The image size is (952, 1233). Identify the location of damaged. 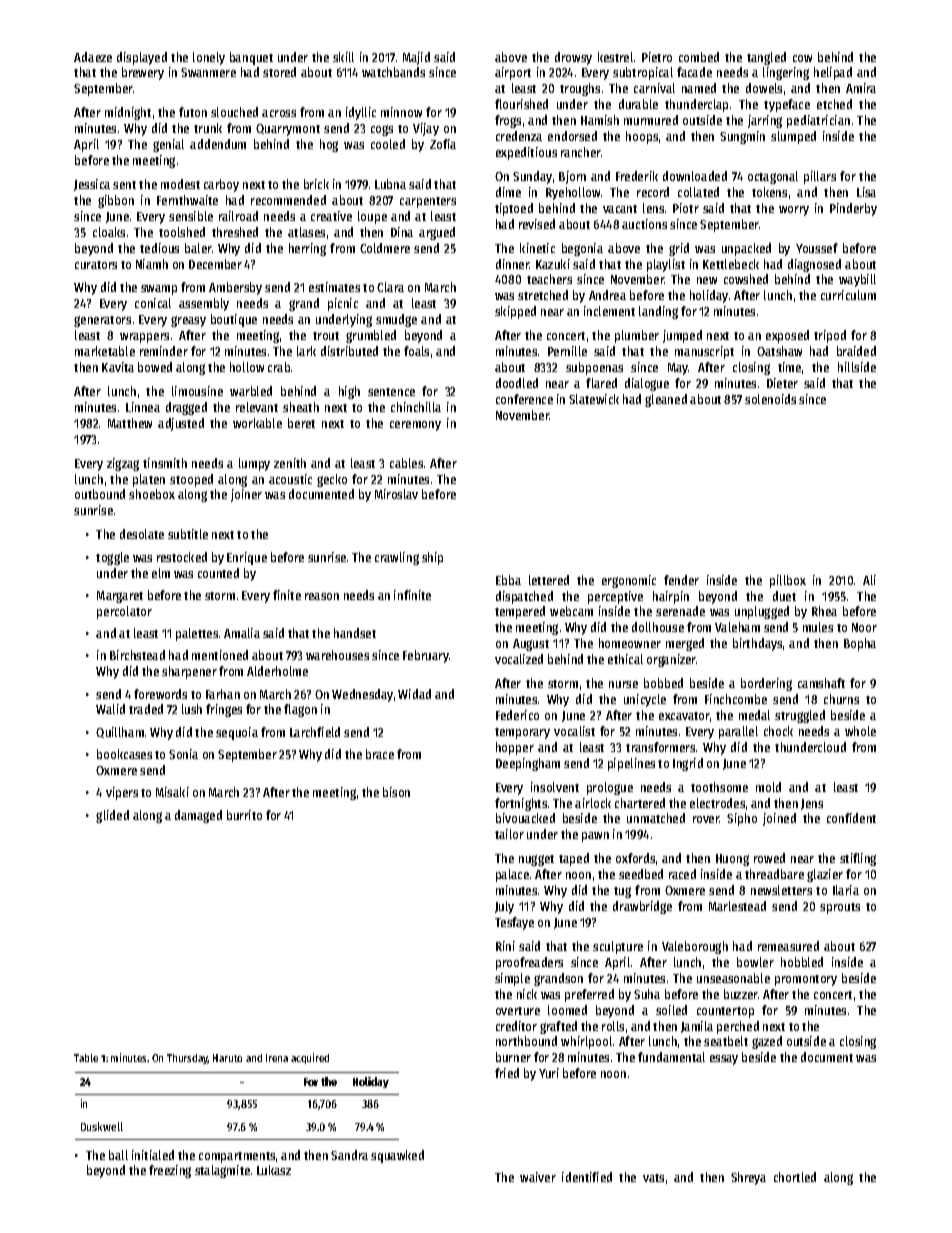
(198, 816).
